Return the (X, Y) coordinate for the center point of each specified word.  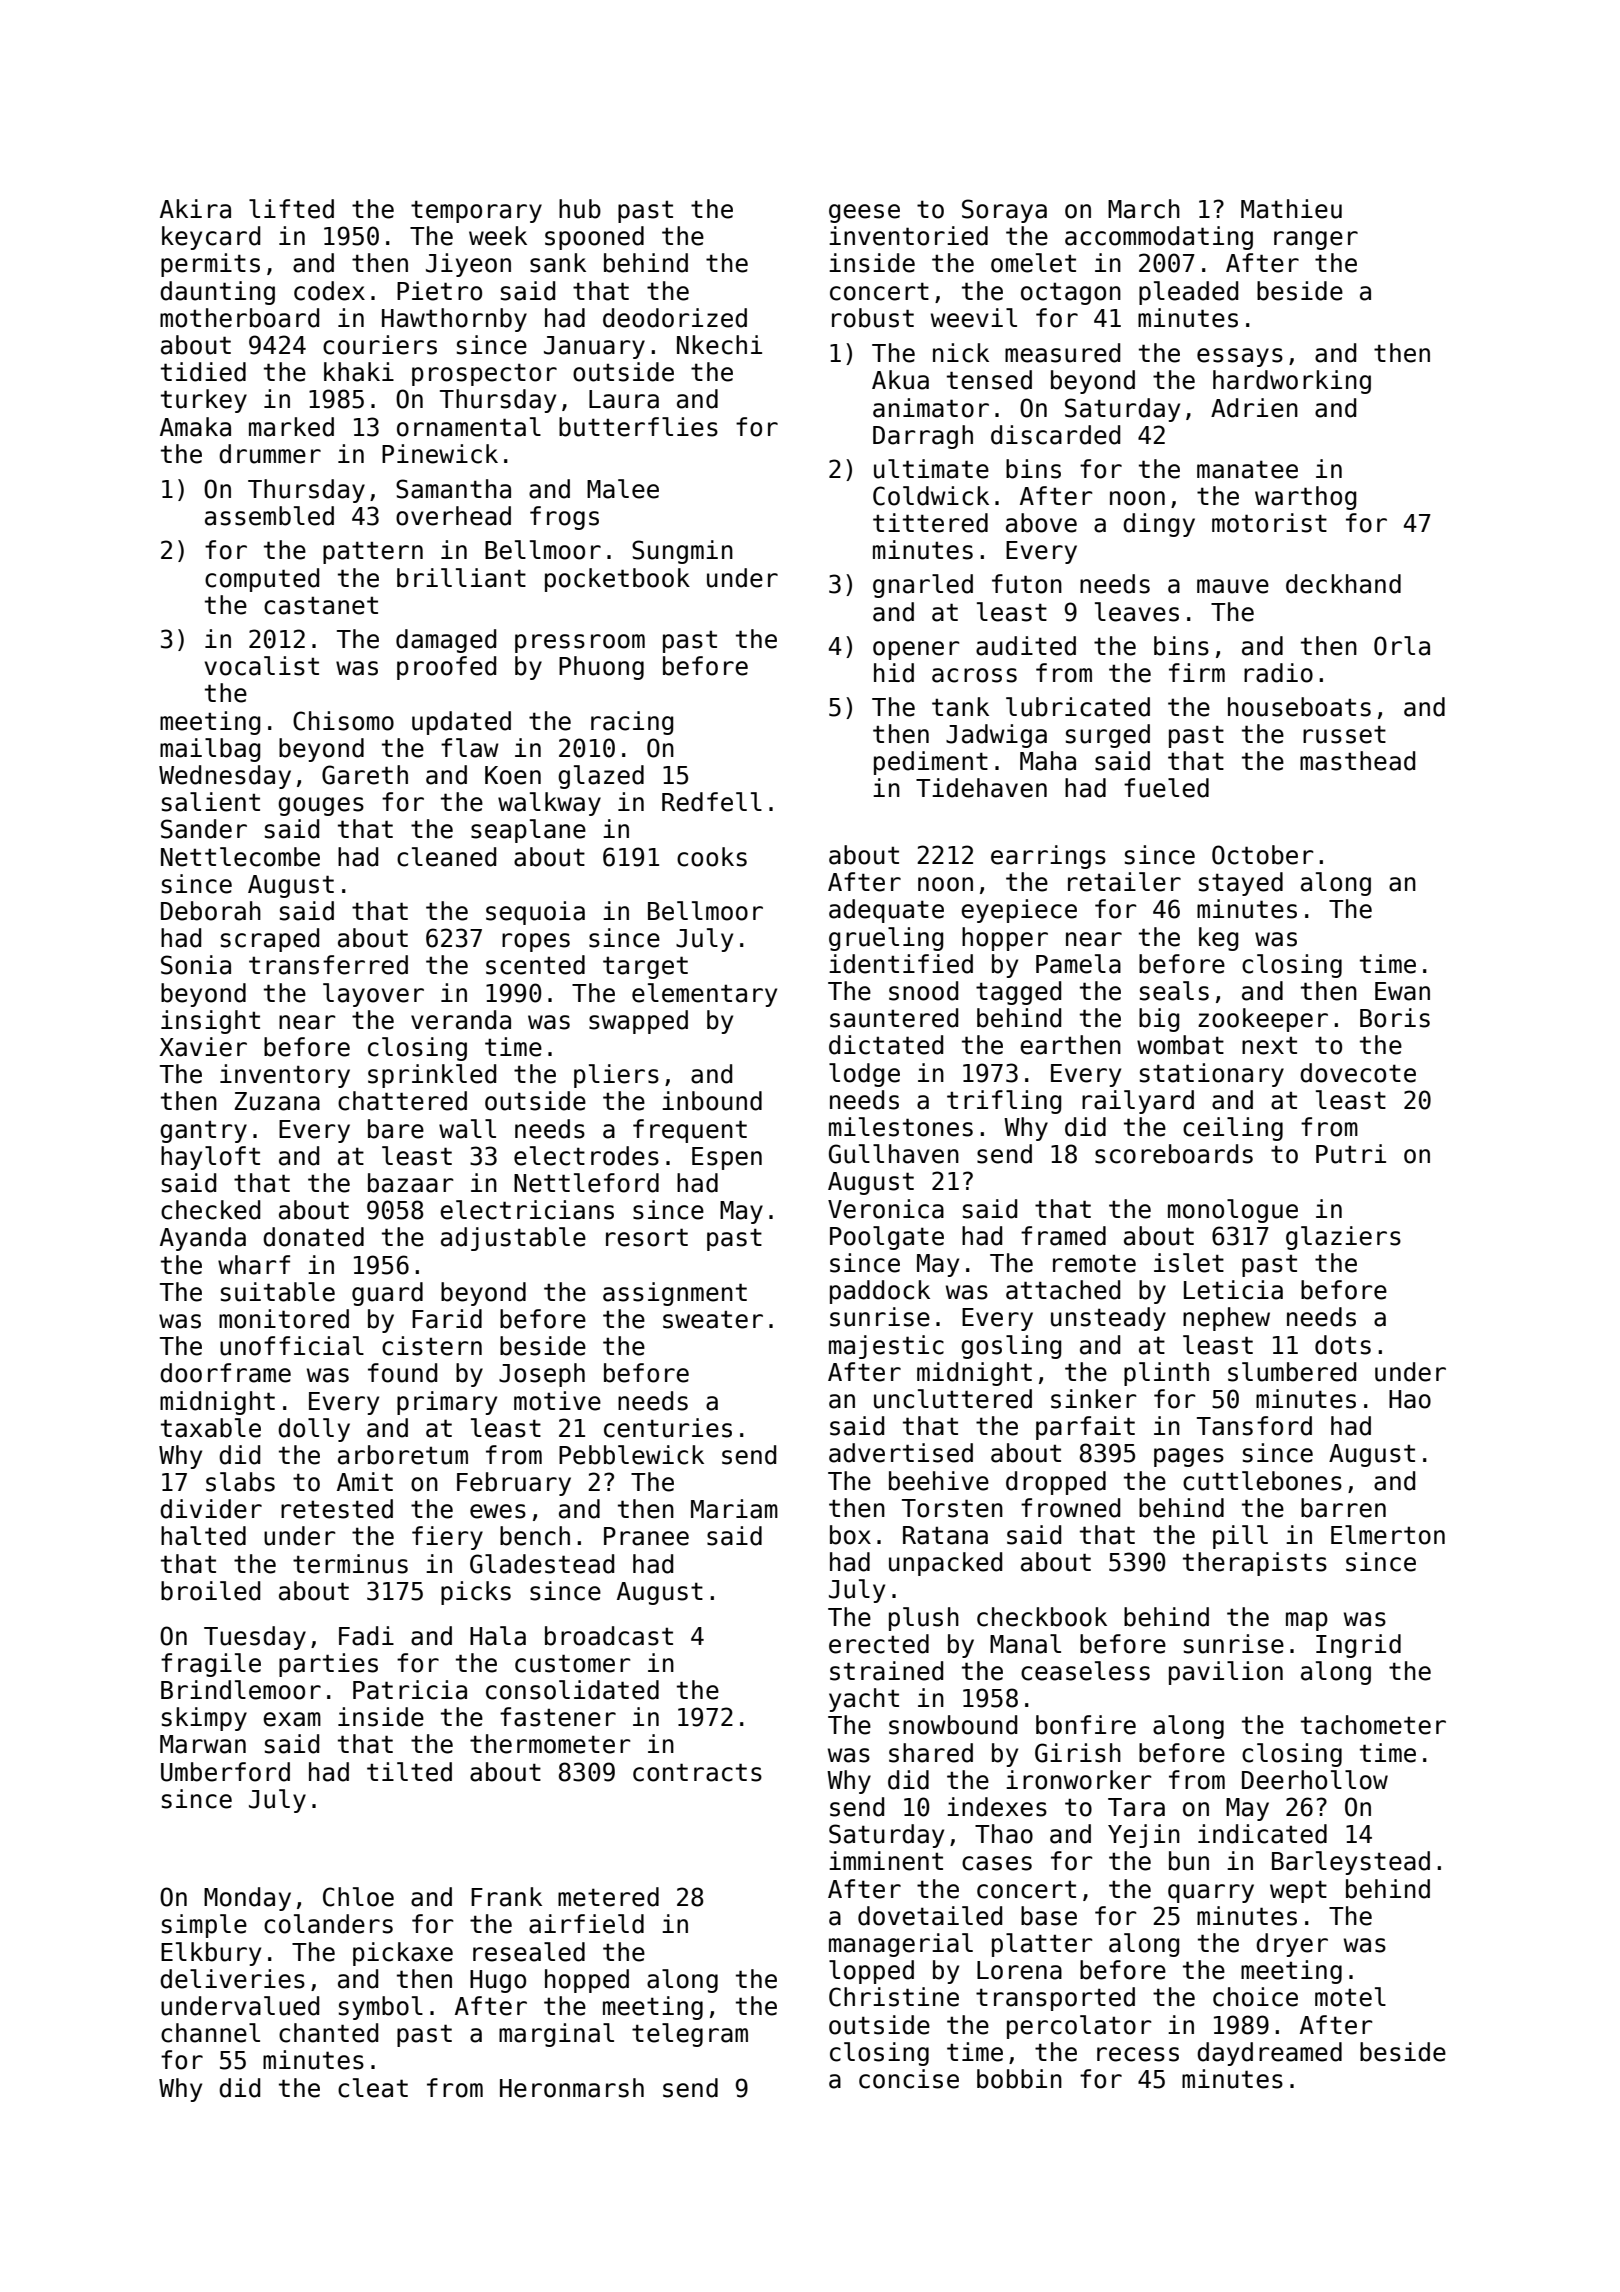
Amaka (195, 427)
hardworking (1292, 382)
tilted (409, 1772)
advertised (901, 1453)
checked (210, 1210)
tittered (930, 523)
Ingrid (1358, 1646)
